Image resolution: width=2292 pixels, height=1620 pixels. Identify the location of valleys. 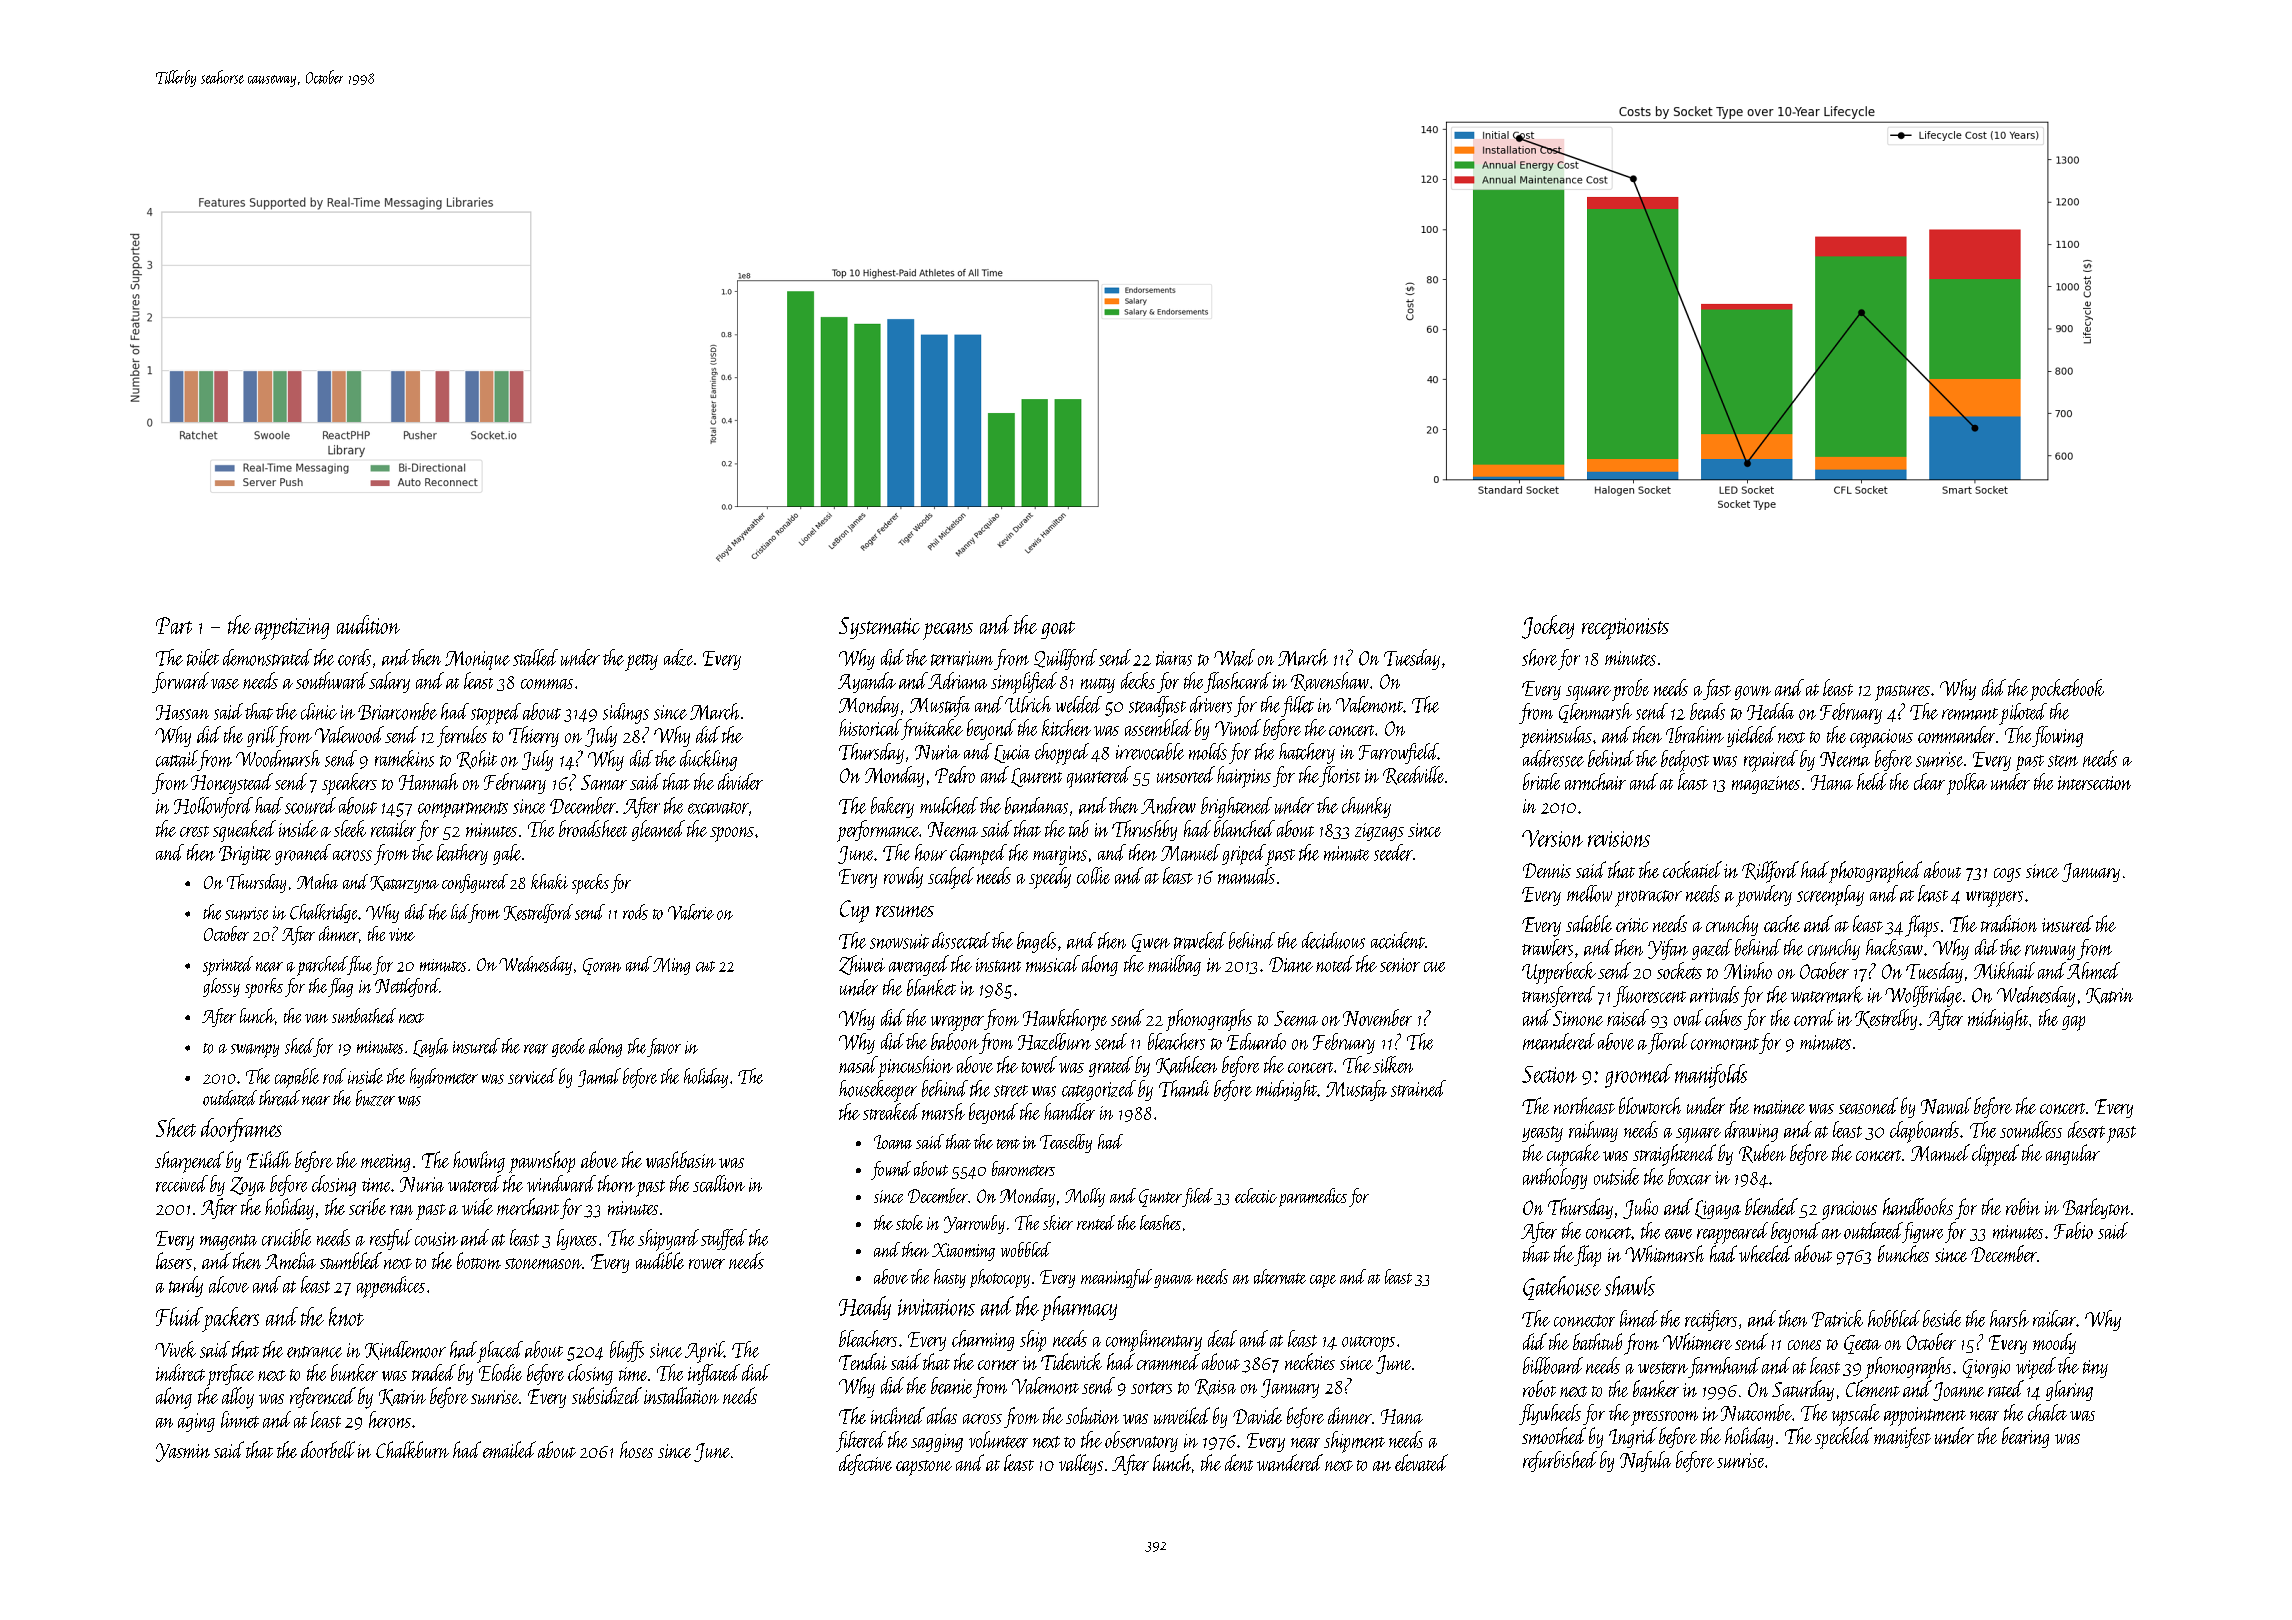
(1081, 1464).
